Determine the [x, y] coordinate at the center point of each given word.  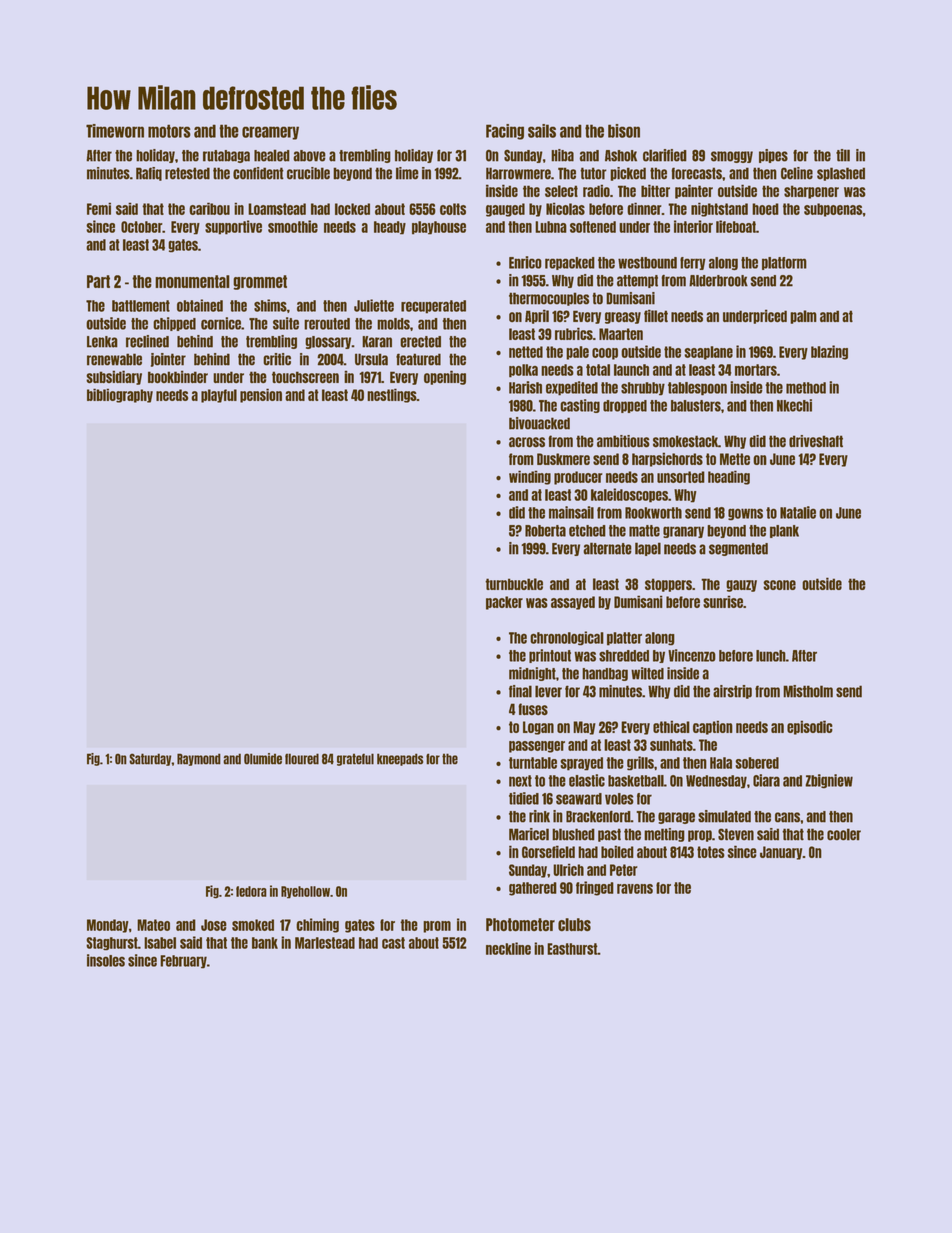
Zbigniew [829, 781]
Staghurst [112, 944]
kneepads [400, 759]
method [806, 388]
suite [286, 323]
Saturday [150, 759]
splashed [841, 174]
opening [445, 377]
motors [169, 131]
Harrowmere [518, 173]
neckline [508, 948]
